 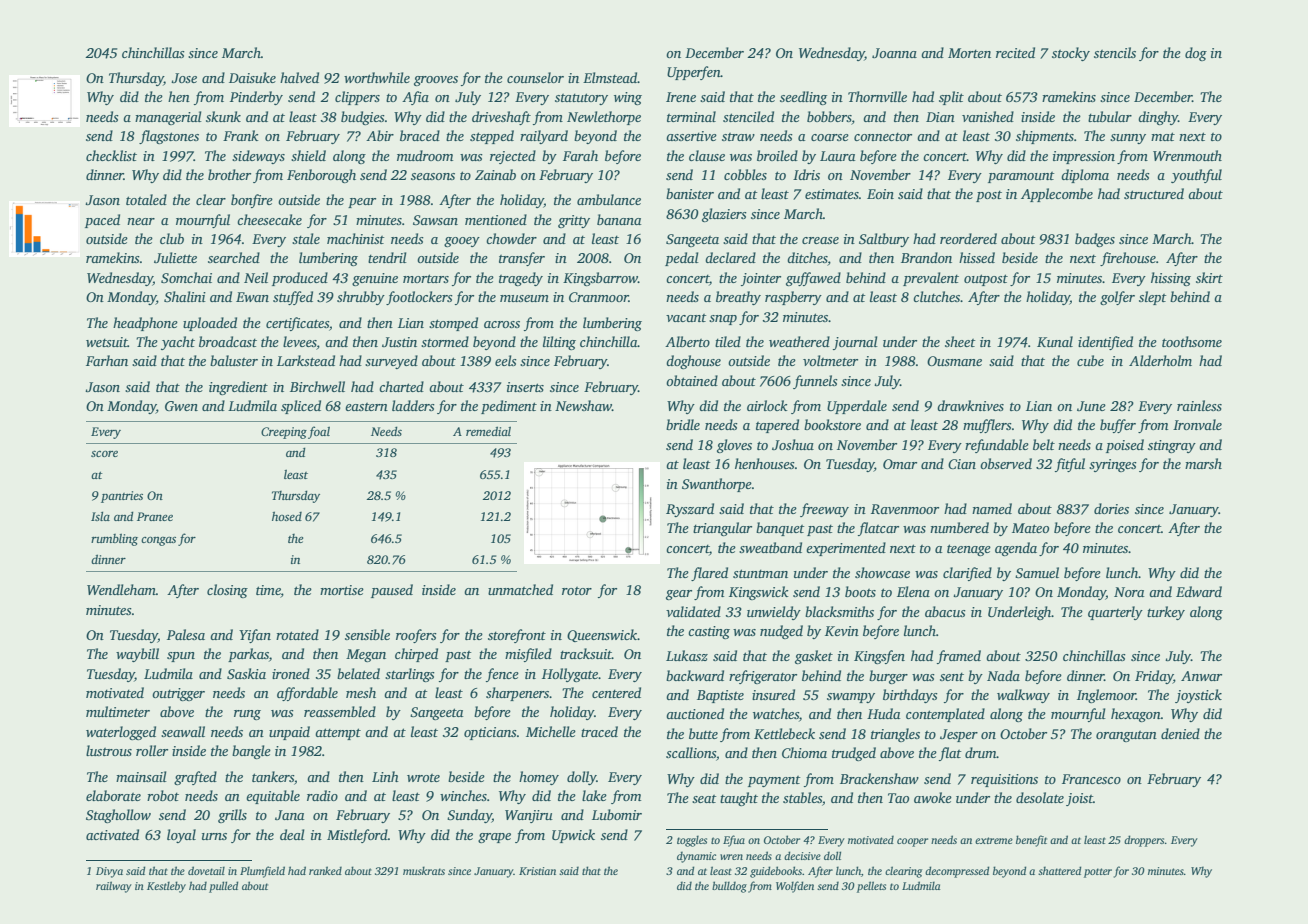 What do you see at coordinates (122, 497) in the screenshot?
I see `pantries` at bounding box center [122, 497].
